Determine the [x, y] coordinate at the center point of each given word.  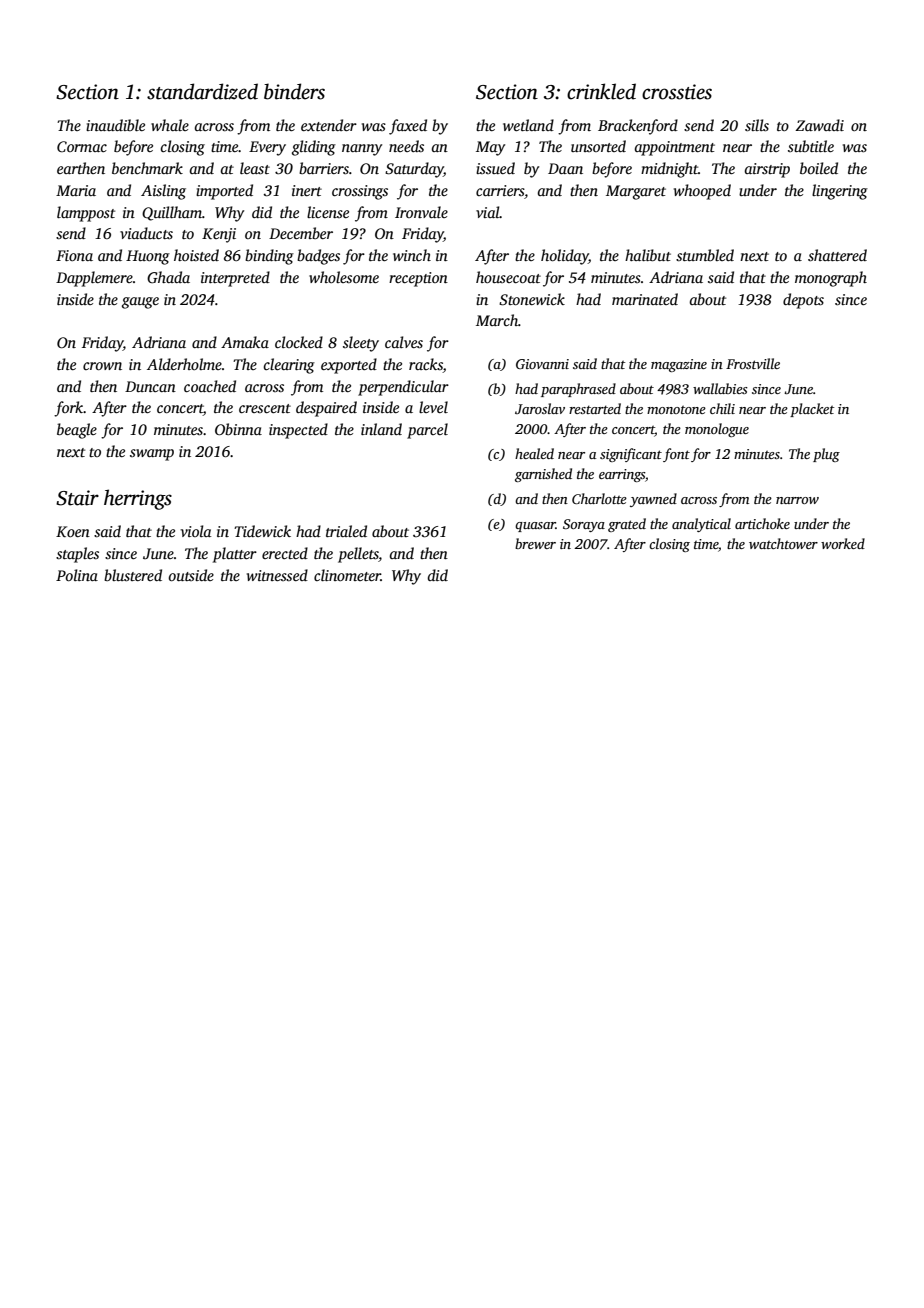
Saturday [414, 170]
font [676, 455]
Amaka [245, 342]
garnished [543, 475]
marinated [645, 299]
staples [77, 555]
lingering [840, 192]
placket [812, 410]
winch [412, 255]
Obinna [238, 429]
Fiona [74, 255]
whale [170, 125]
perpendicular [403, 388]
